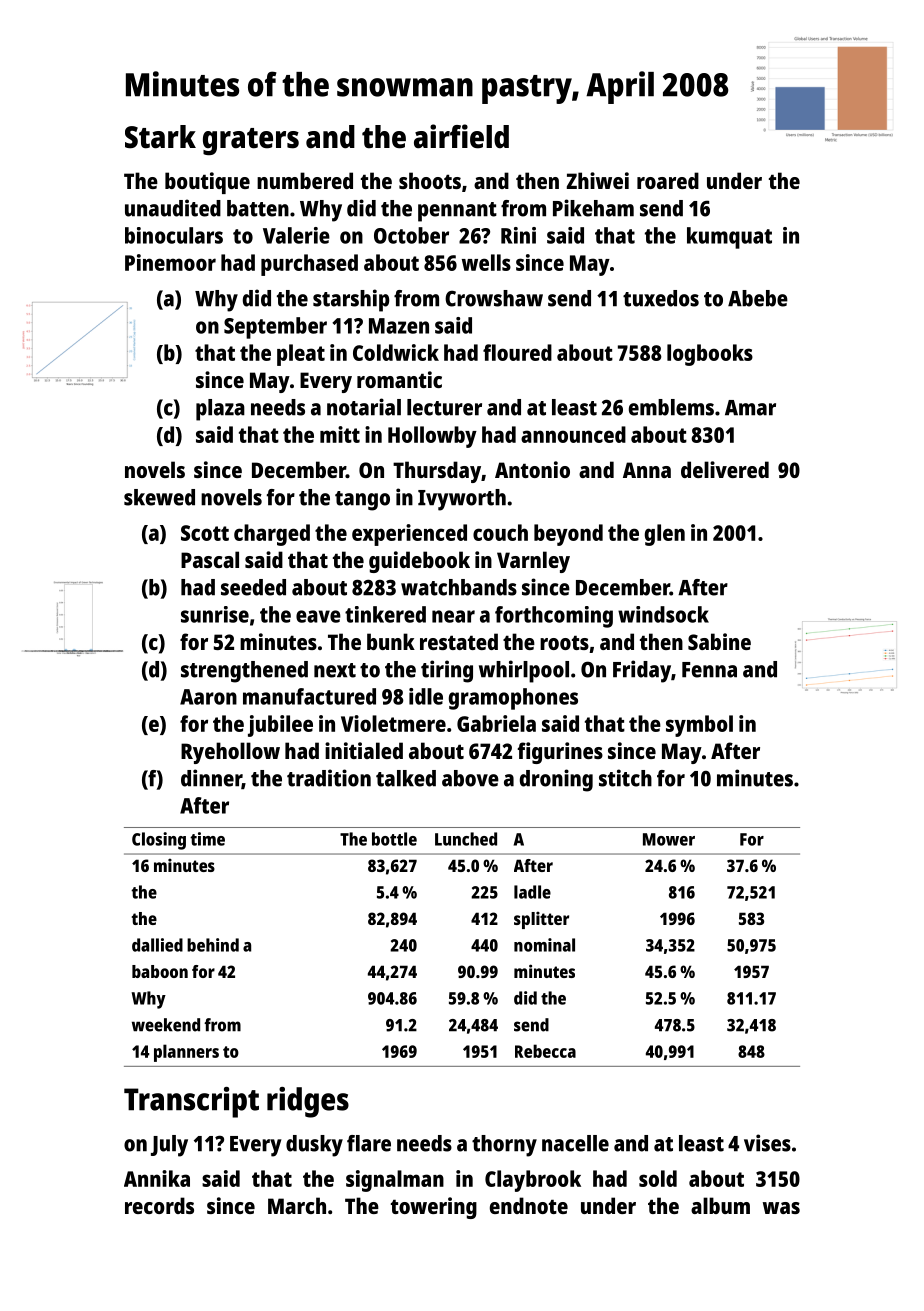  Describe the element at coordinates (544, 945) in the document. I see `nominal` at that location.
